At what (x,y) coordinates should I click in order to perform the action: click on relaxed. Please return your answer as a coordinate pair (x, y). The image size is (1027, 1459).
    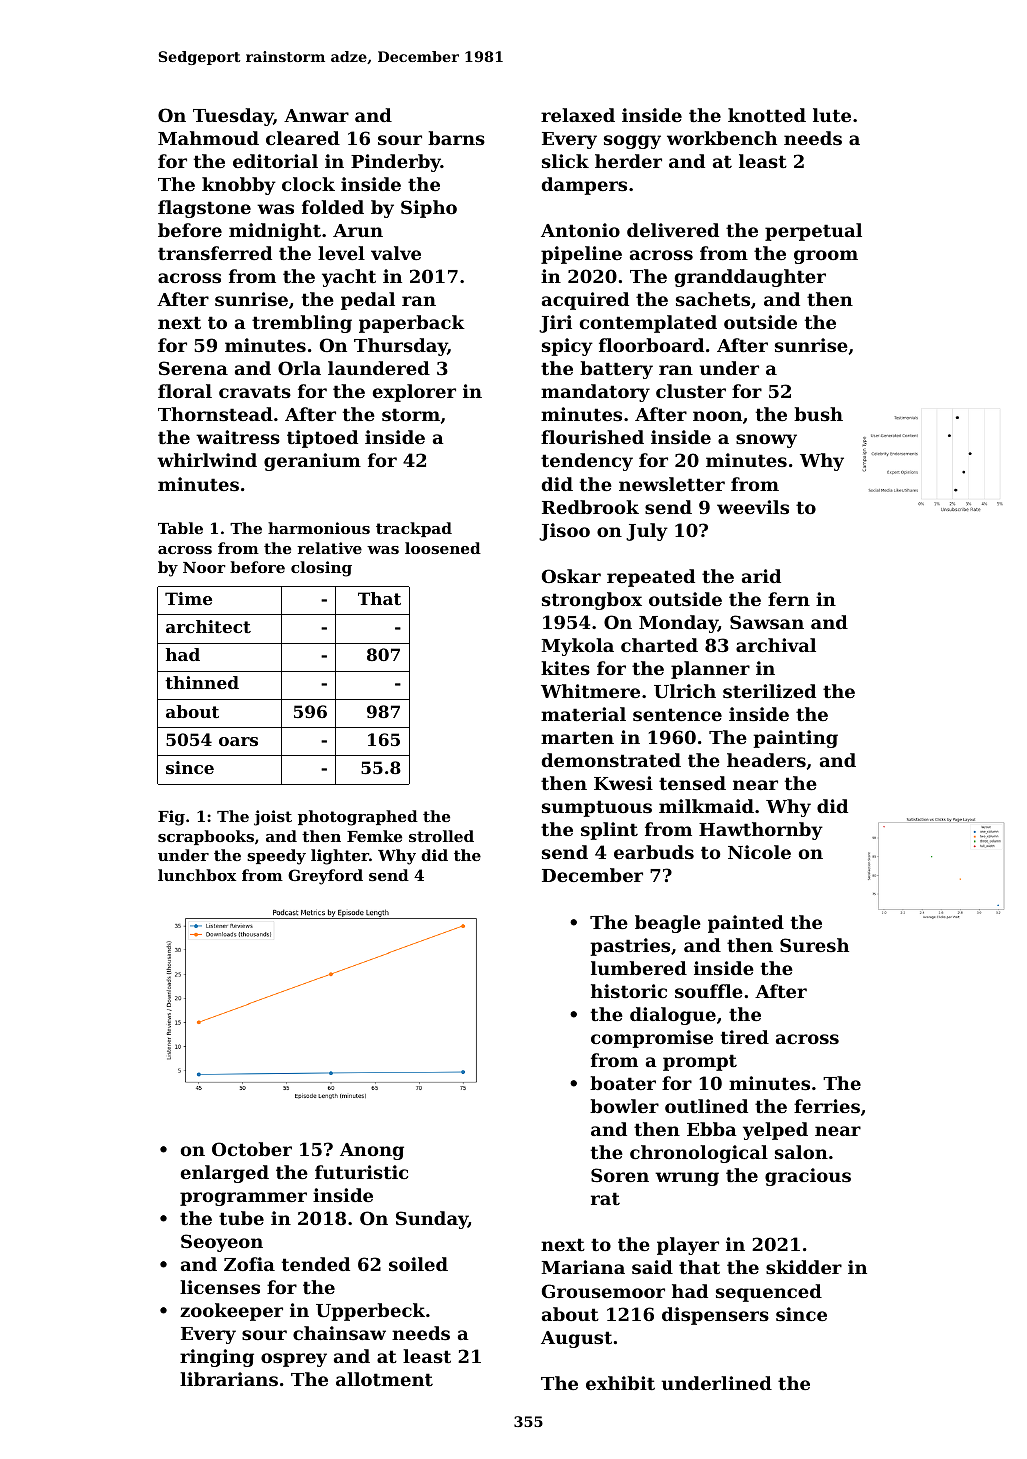
    Looking at the image, I should click on (578, 115).
